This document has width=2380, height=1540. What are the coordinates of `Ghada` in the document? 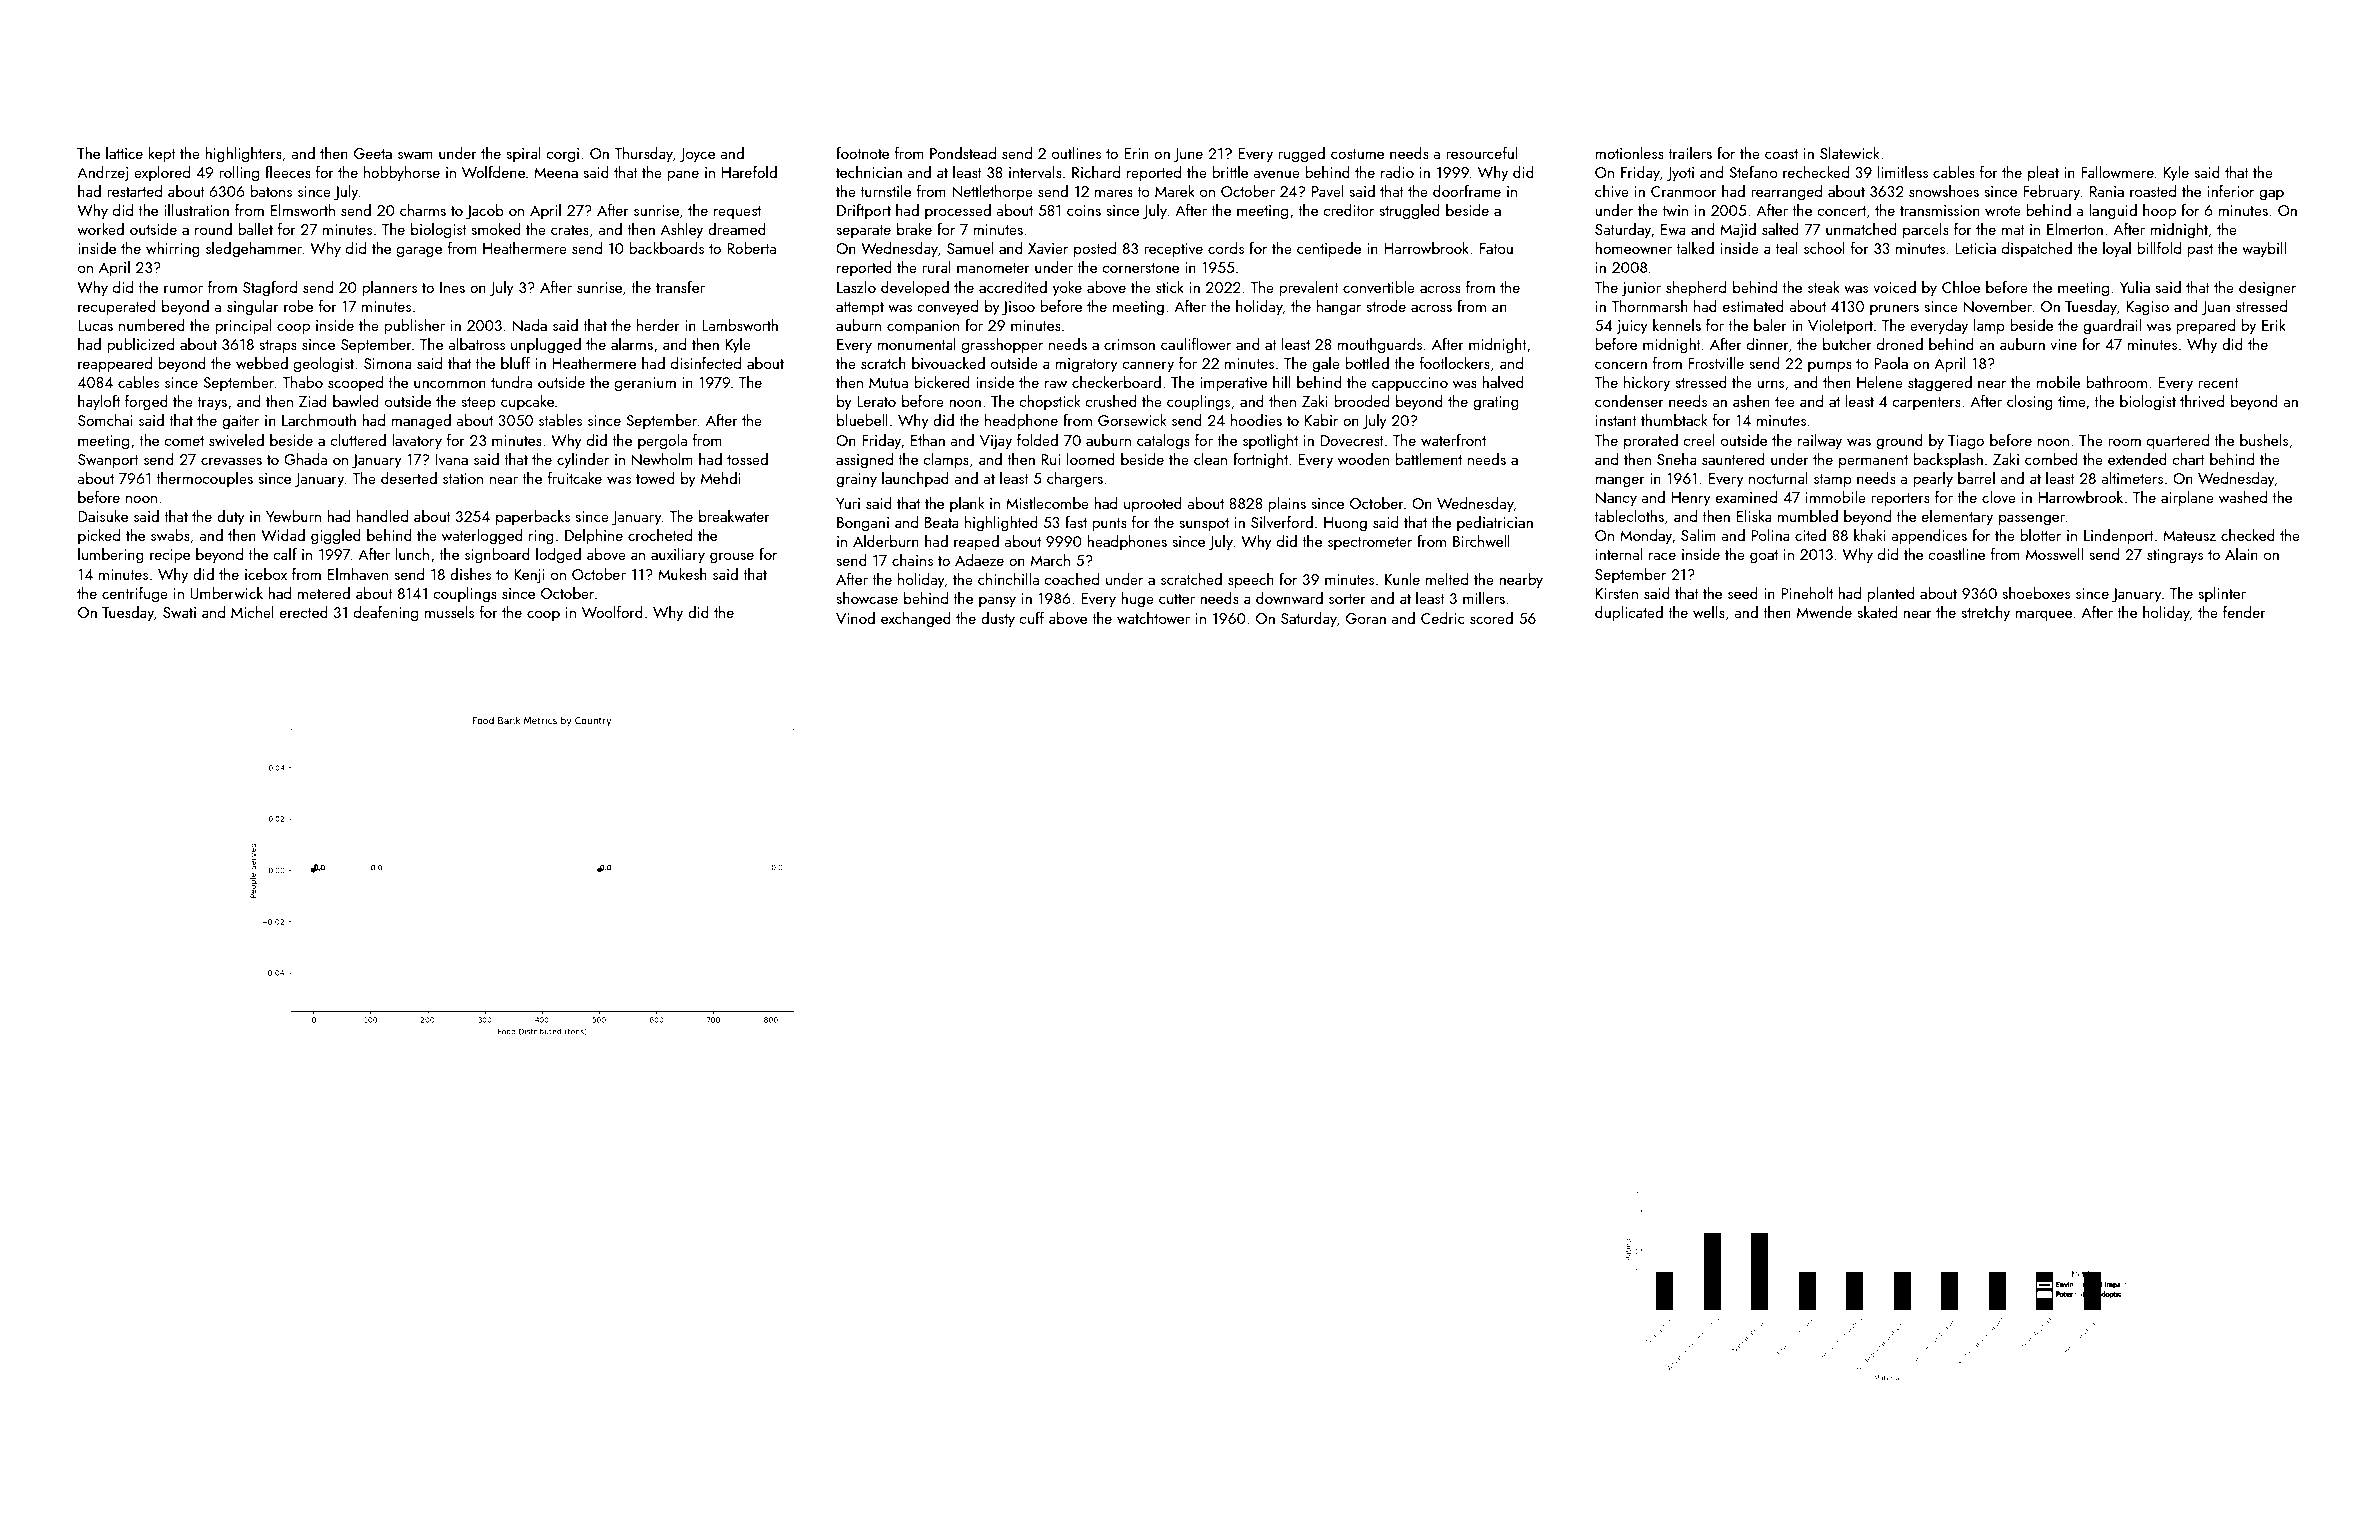 It's located at (305, 459).
